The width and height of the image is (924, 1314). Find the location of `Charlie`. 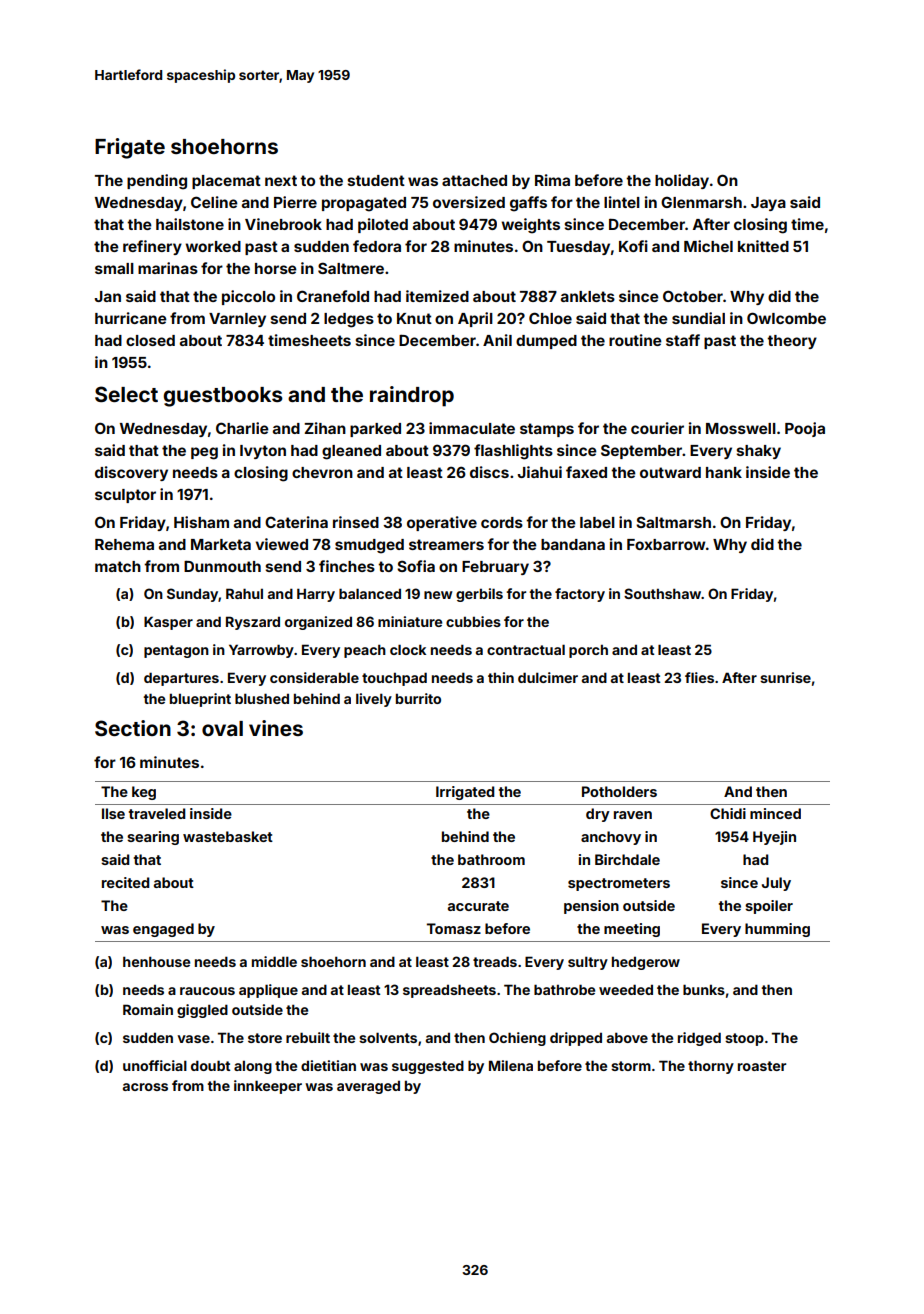

Charlie is located at coordinates (242, 428).
